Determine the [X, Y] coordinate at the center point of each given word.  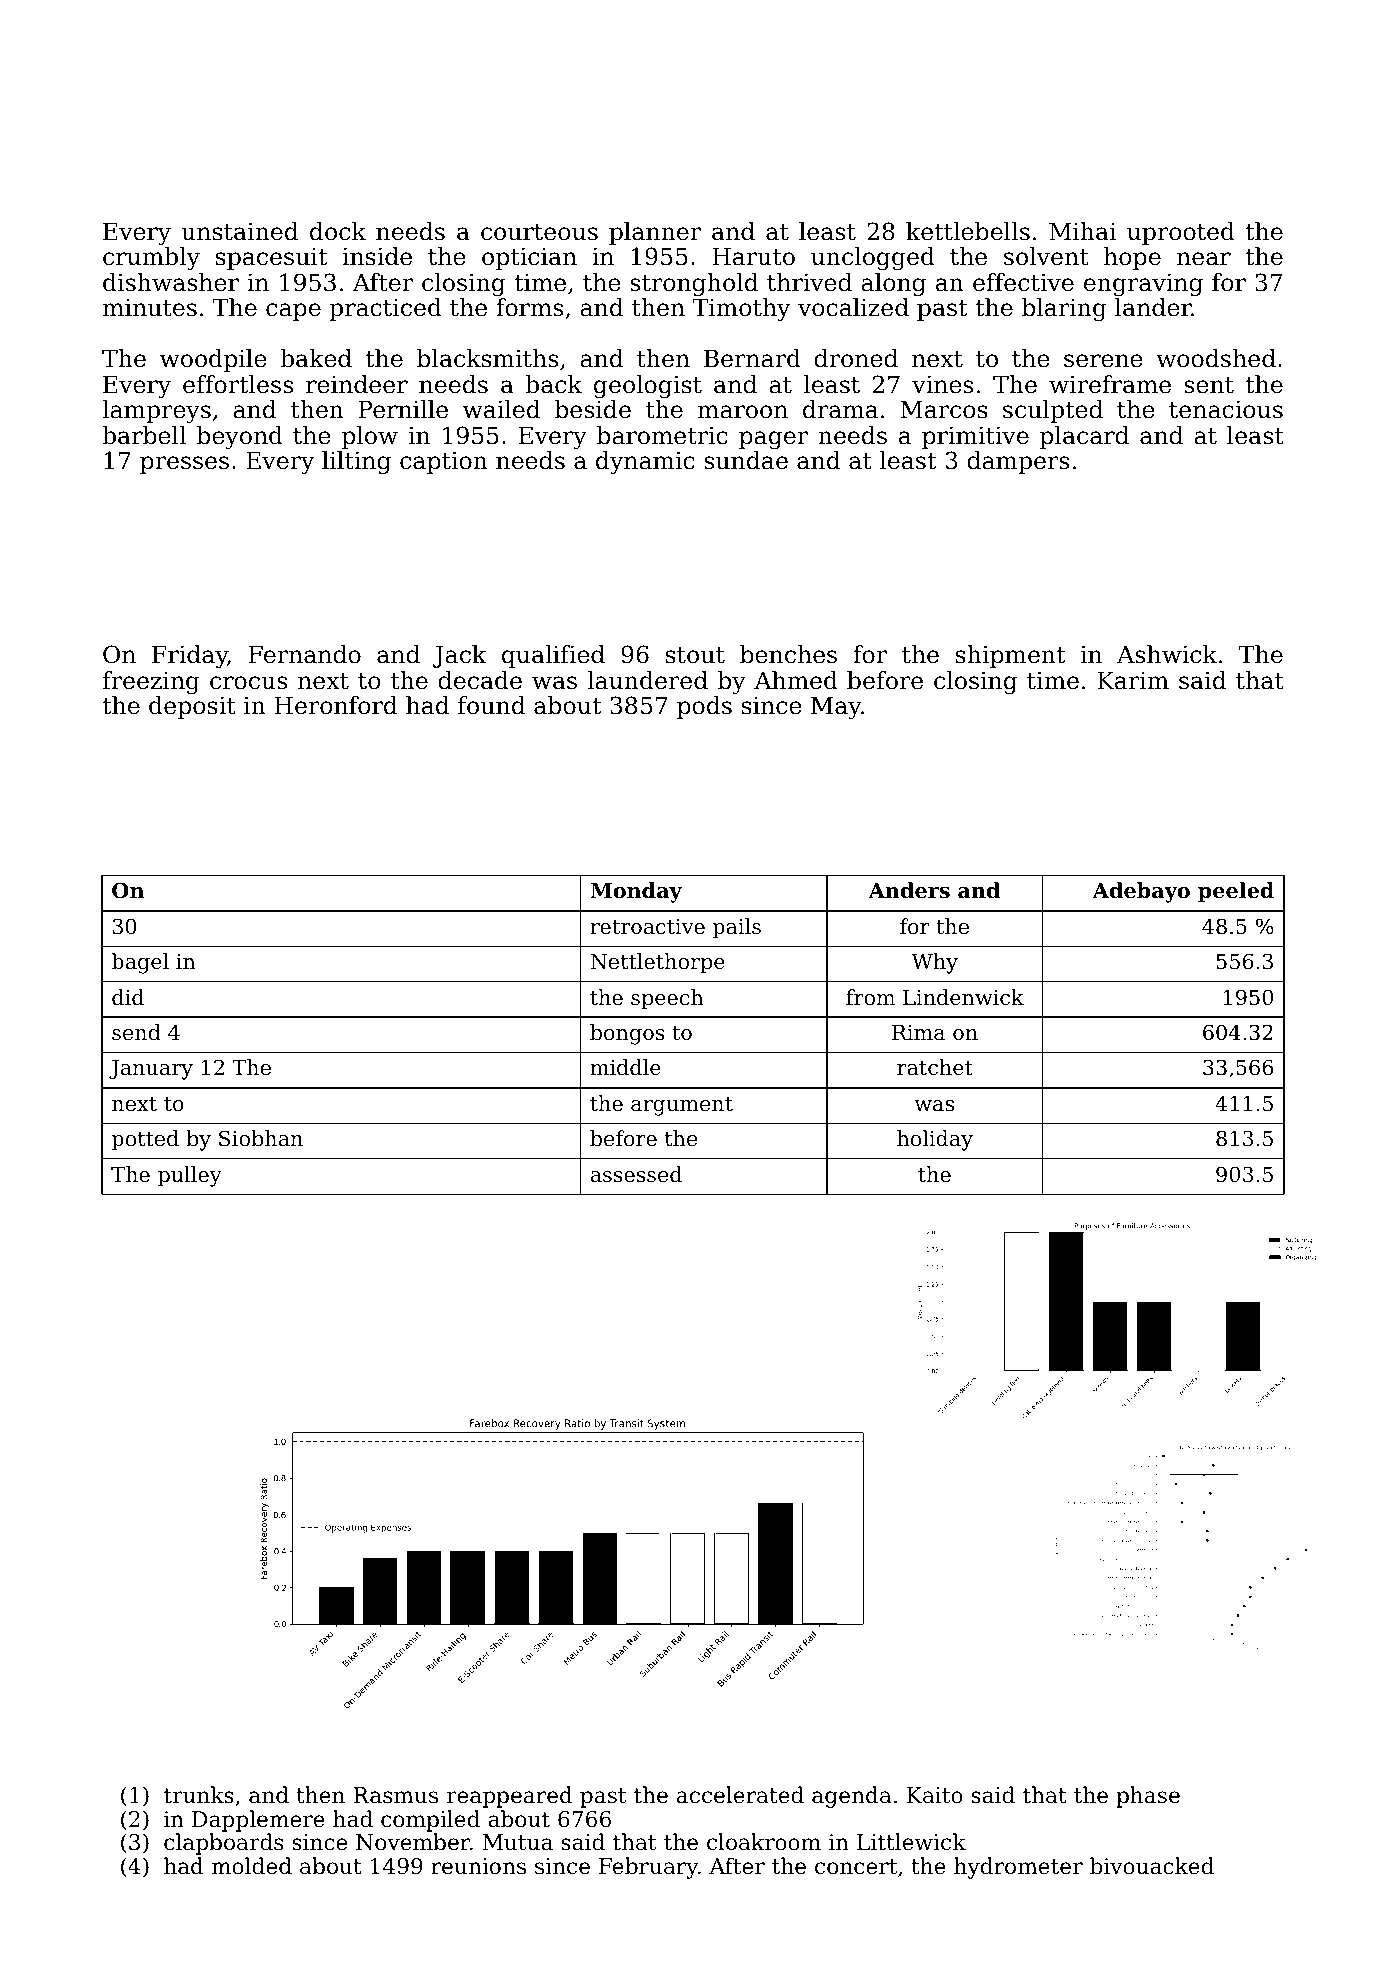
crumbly [151, 258]
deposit [192, 707]
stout [695, 655]
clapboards [223, 1844]
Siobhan [261, 1138]
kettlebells [968, 231]
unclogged [873, 258]
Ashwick [1167, 654]
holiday [935, 1140]
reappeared [510, 1797]
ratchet [935, 1067]
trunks [199, 1795]
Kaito [935, 1795]
